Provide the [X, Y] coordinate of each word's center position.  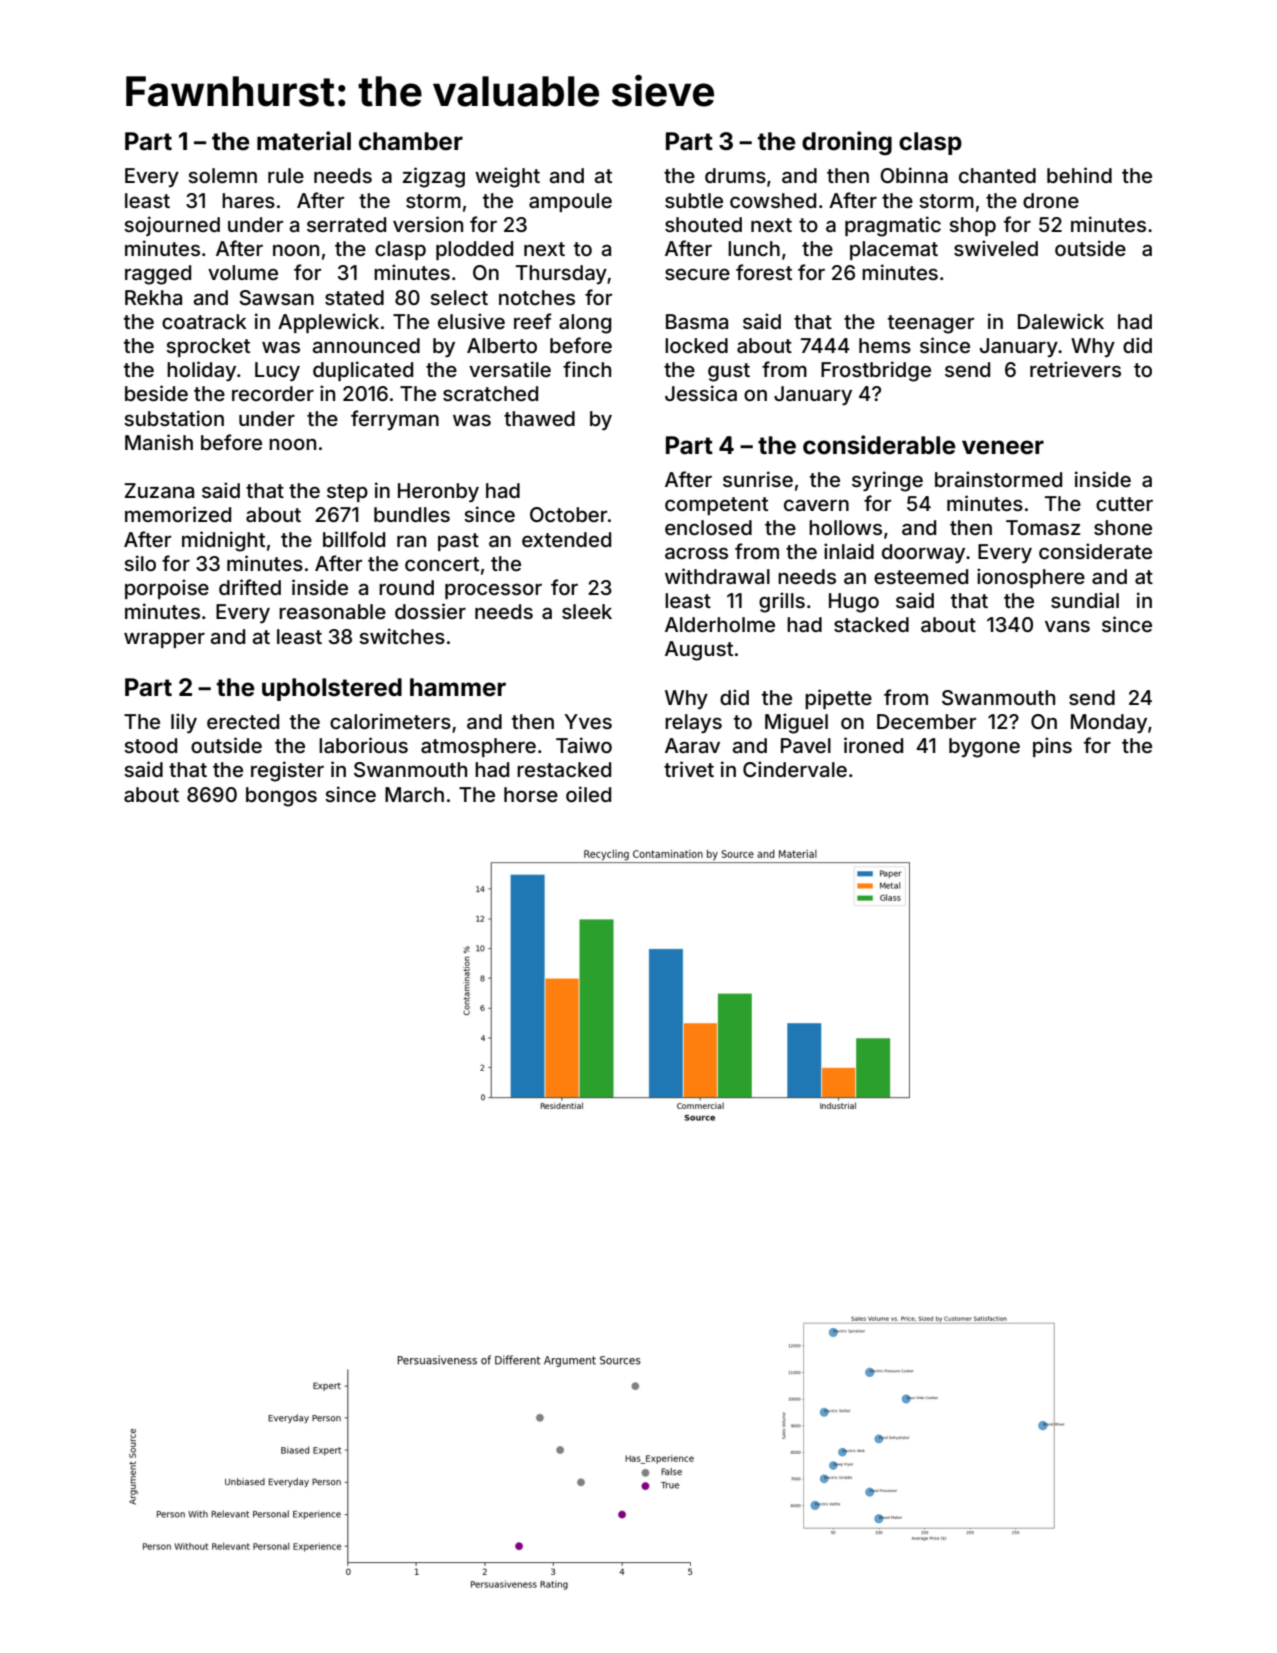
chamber [411, 141]
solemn [222, 175]
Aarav [692, 745]
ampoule [570, 202]
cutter [1124, 504]
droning [847, 143]
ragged [158, 275]
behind [1079, 175]
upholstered [332, 689]
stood [150, 745]
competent [716, 506]
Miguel [796, 723]
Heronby [438, 492]
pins [1052, 747]
